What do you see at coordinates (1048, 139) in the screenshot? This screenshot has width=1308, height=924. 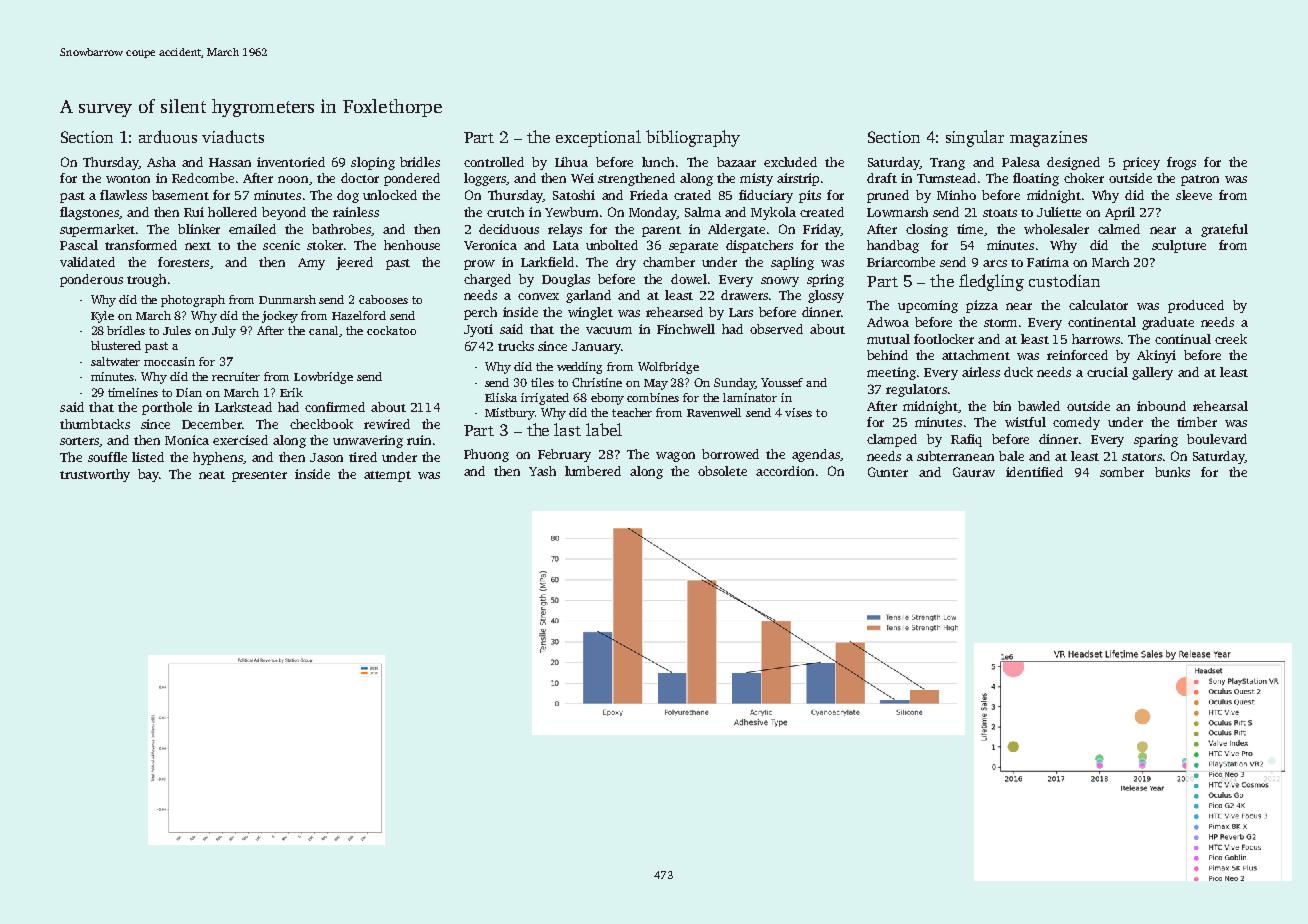 I see `magazines` at bounding box center [1048, 139].
